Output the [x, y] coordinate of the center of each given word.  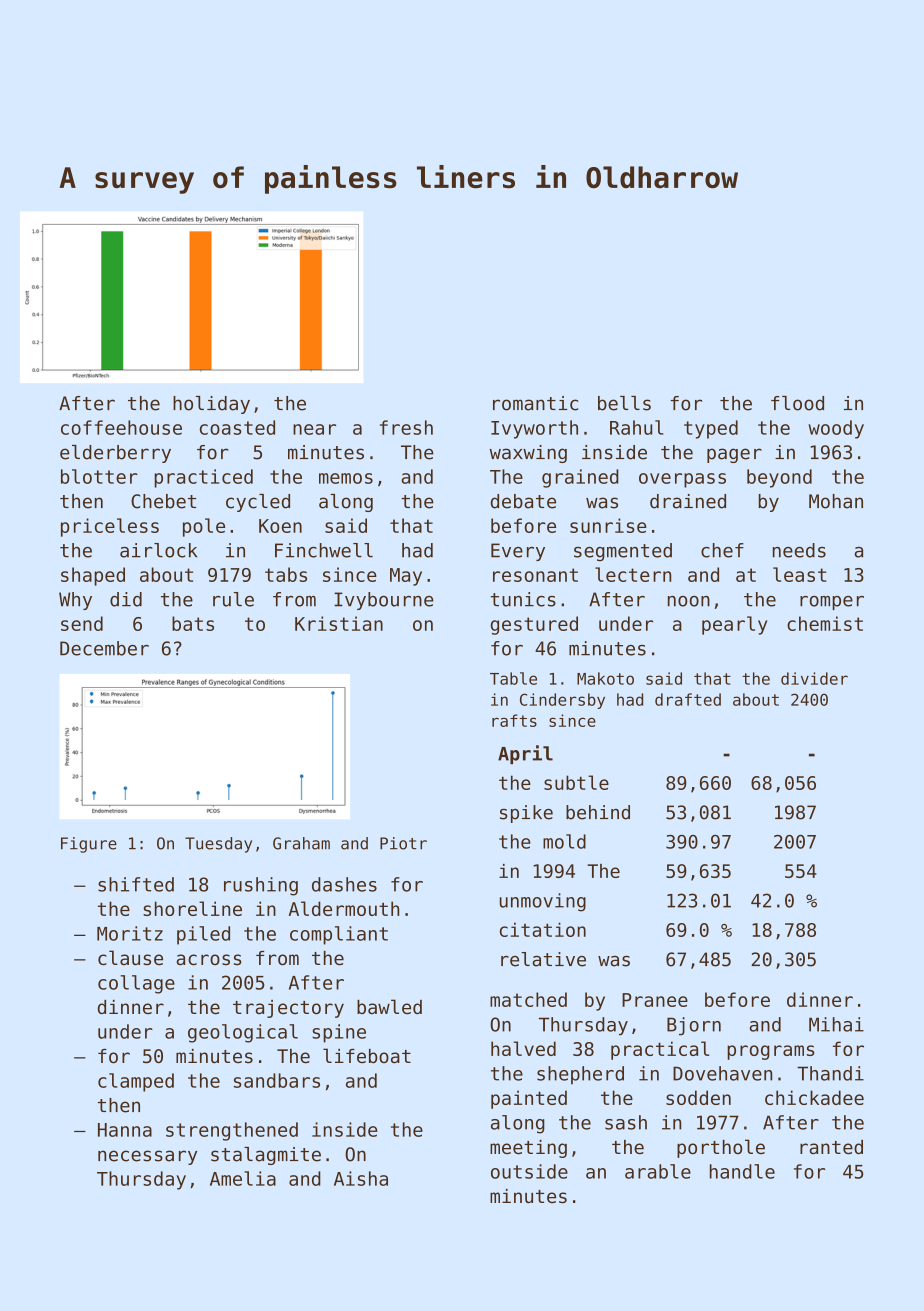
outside [529, 1171]
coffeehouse [121, 427]
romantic [535, 403]
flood [797, 403]
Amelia [243, 1178]
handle [742, 1171]
